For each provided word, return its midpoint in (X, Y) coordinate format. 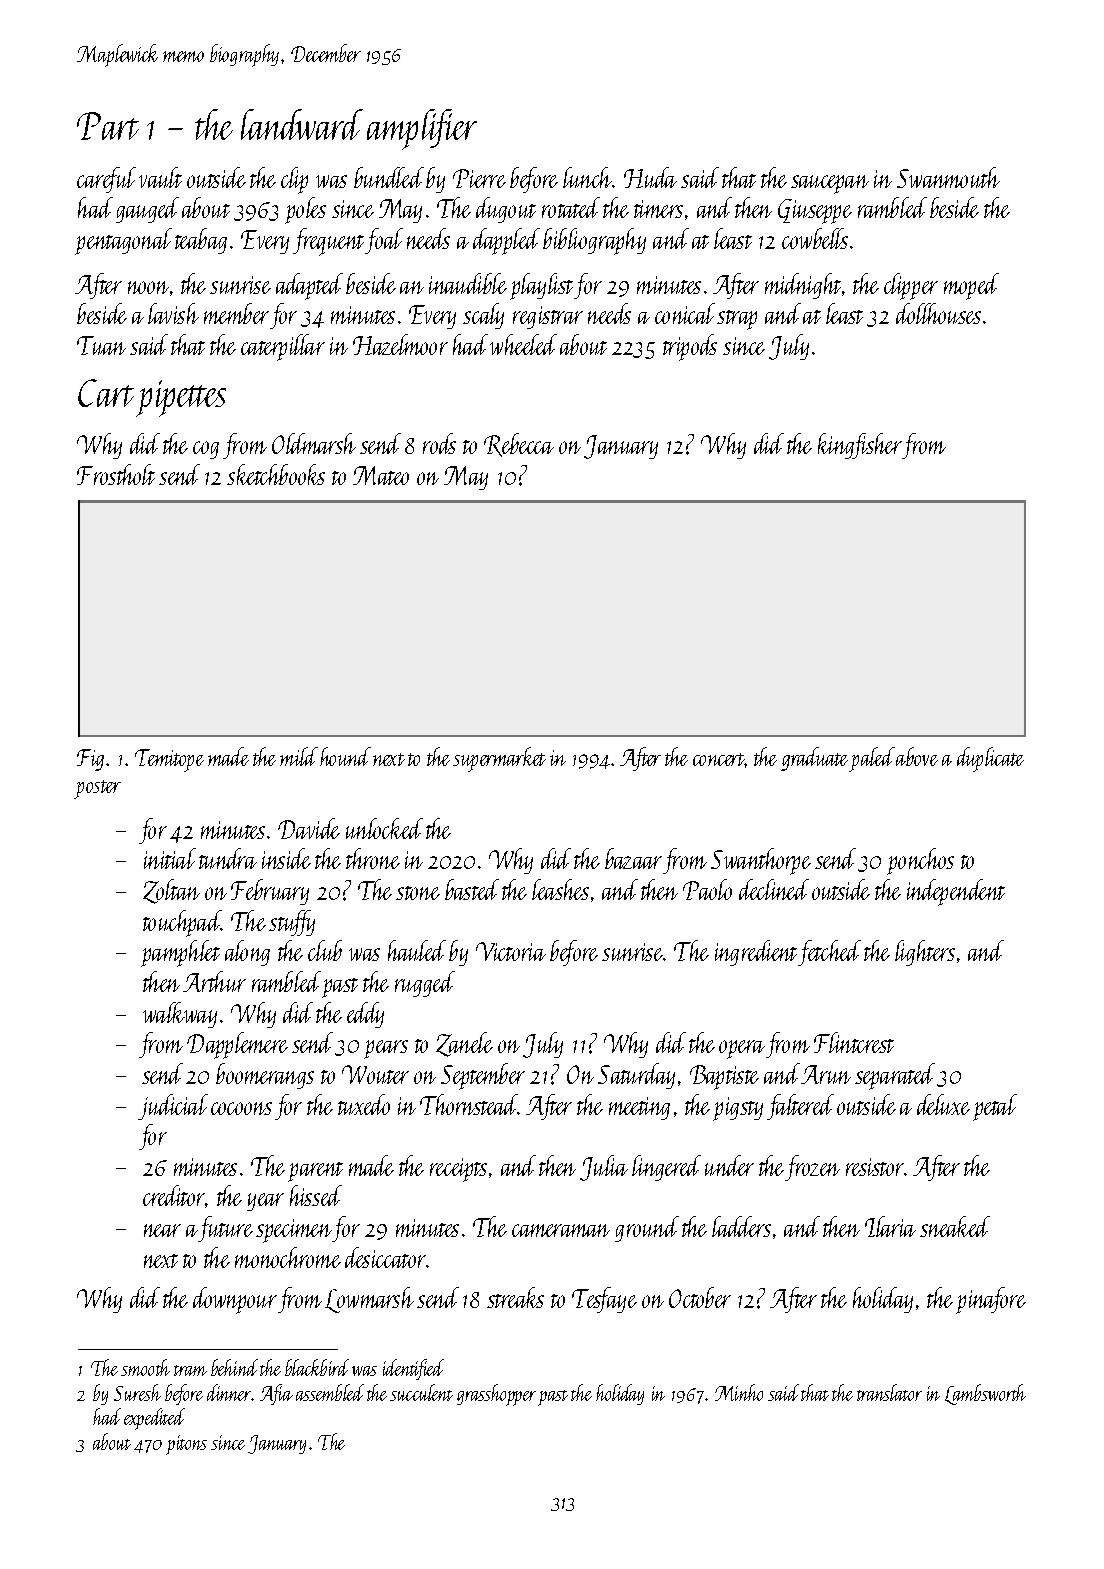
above (917, 756)
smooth (145, 1367)
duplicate (990, 759)
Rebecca (519, 445)
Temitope (169, 760)
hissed (316, 1195)
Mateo (381, 475)
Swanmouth (948, 177)
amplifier (422, 129)
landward (302, 124)
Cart (106, 393)
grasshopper (496, 1395)
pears (386, 1049)
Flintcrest (854, 1042)
